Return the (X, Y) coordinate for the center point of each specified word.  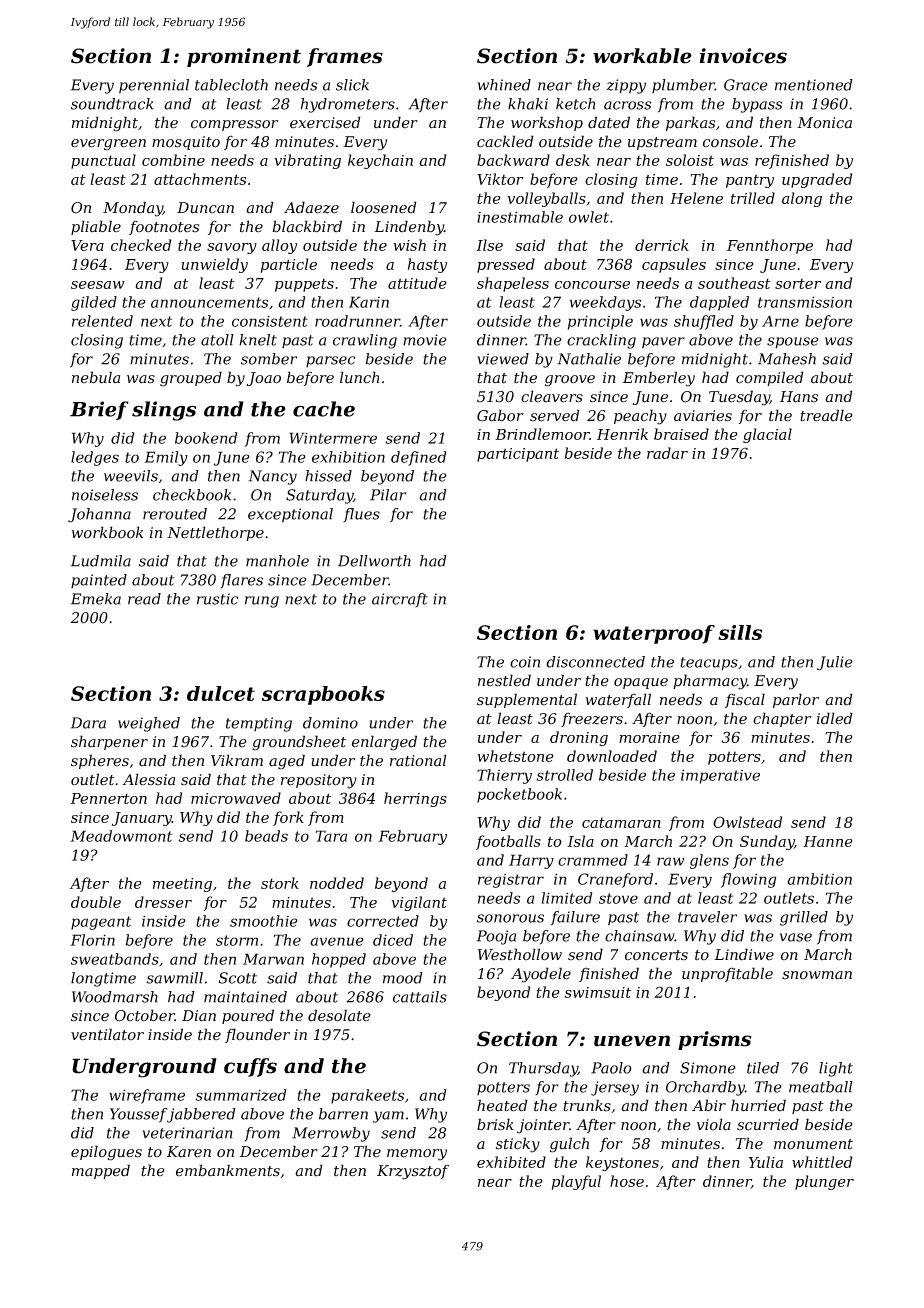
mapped (101, 1171)
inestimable (520, 217)
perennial (154, 86)
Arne (780, 321)
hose (627, 1181)
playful (576, 1182)
